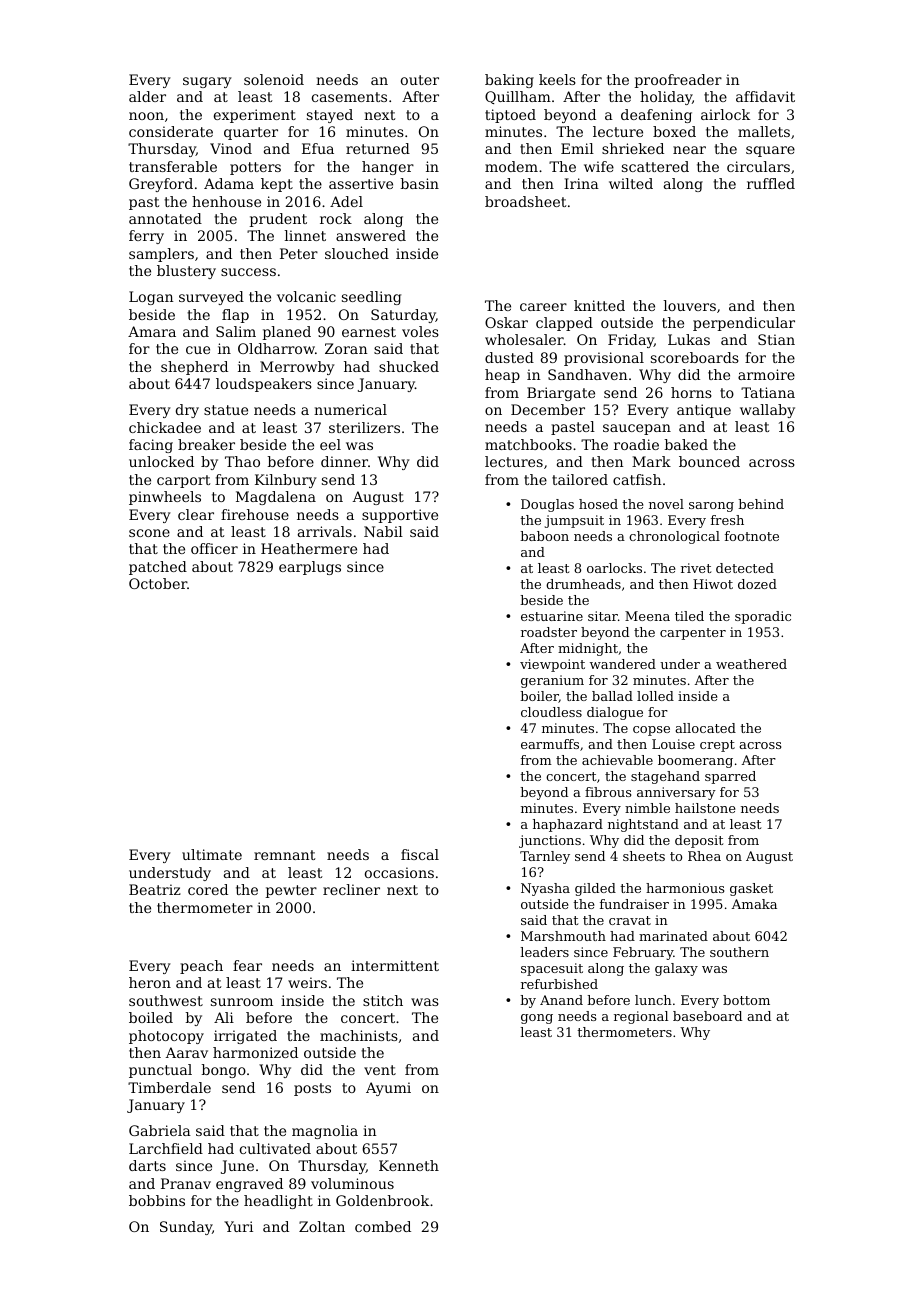 This document has height=1314, width=924. What do you see at coordinates (420, 80) in the document?
I see `outer` at bounding box center [420, 80].
